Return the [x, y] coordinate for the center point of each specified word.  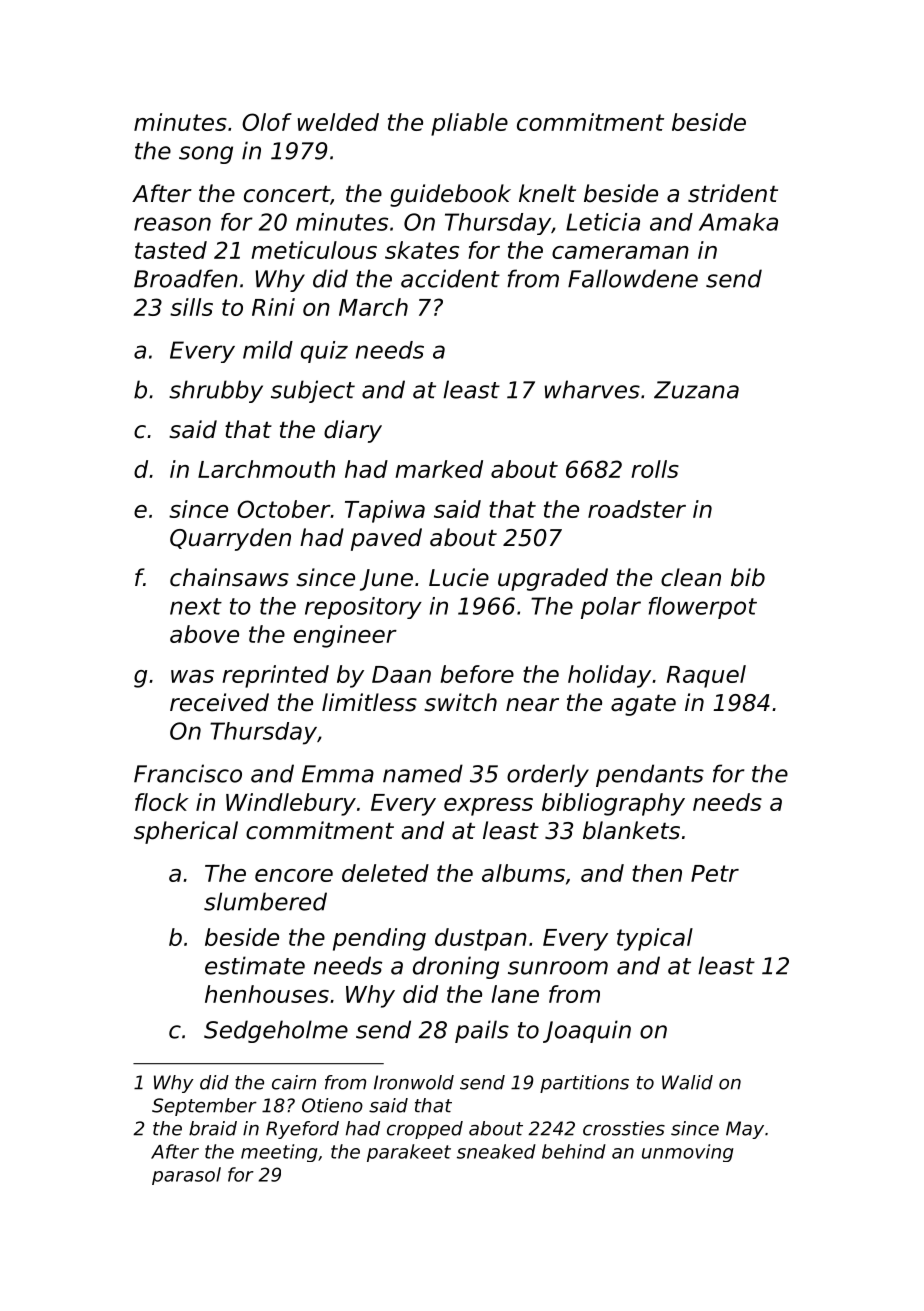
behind [574, 1151]
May [745, 1130]
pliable [469, 124]
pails [482, 1031]
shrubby [216, 391]
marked [439, 469]
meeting [279, 1153]
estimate [255, 965]
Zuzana [696, 390]
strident [733, 193]
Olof [267, 122]
